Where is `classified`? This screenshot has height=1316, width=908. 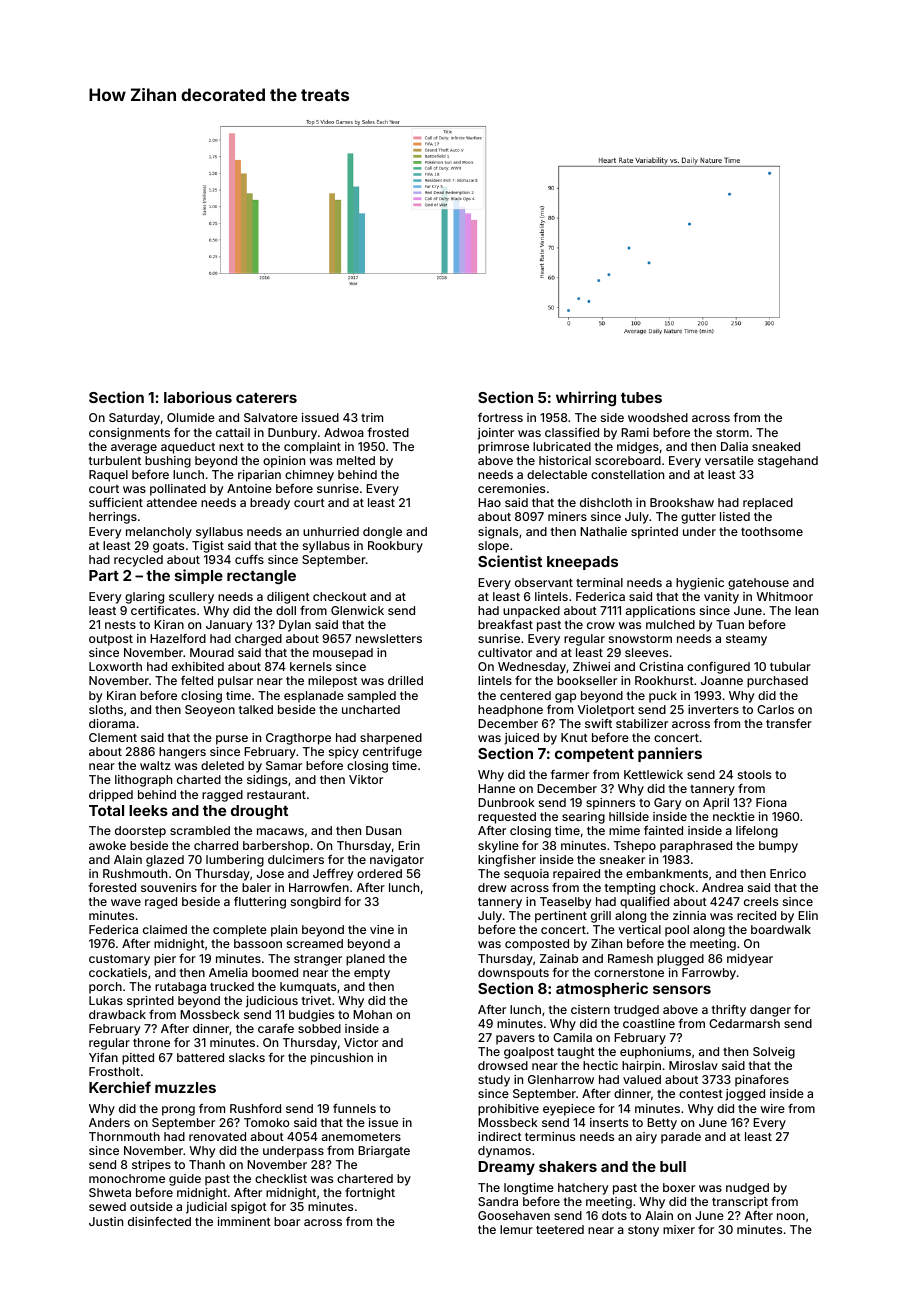
classified is located at coordinates (572, 432).
